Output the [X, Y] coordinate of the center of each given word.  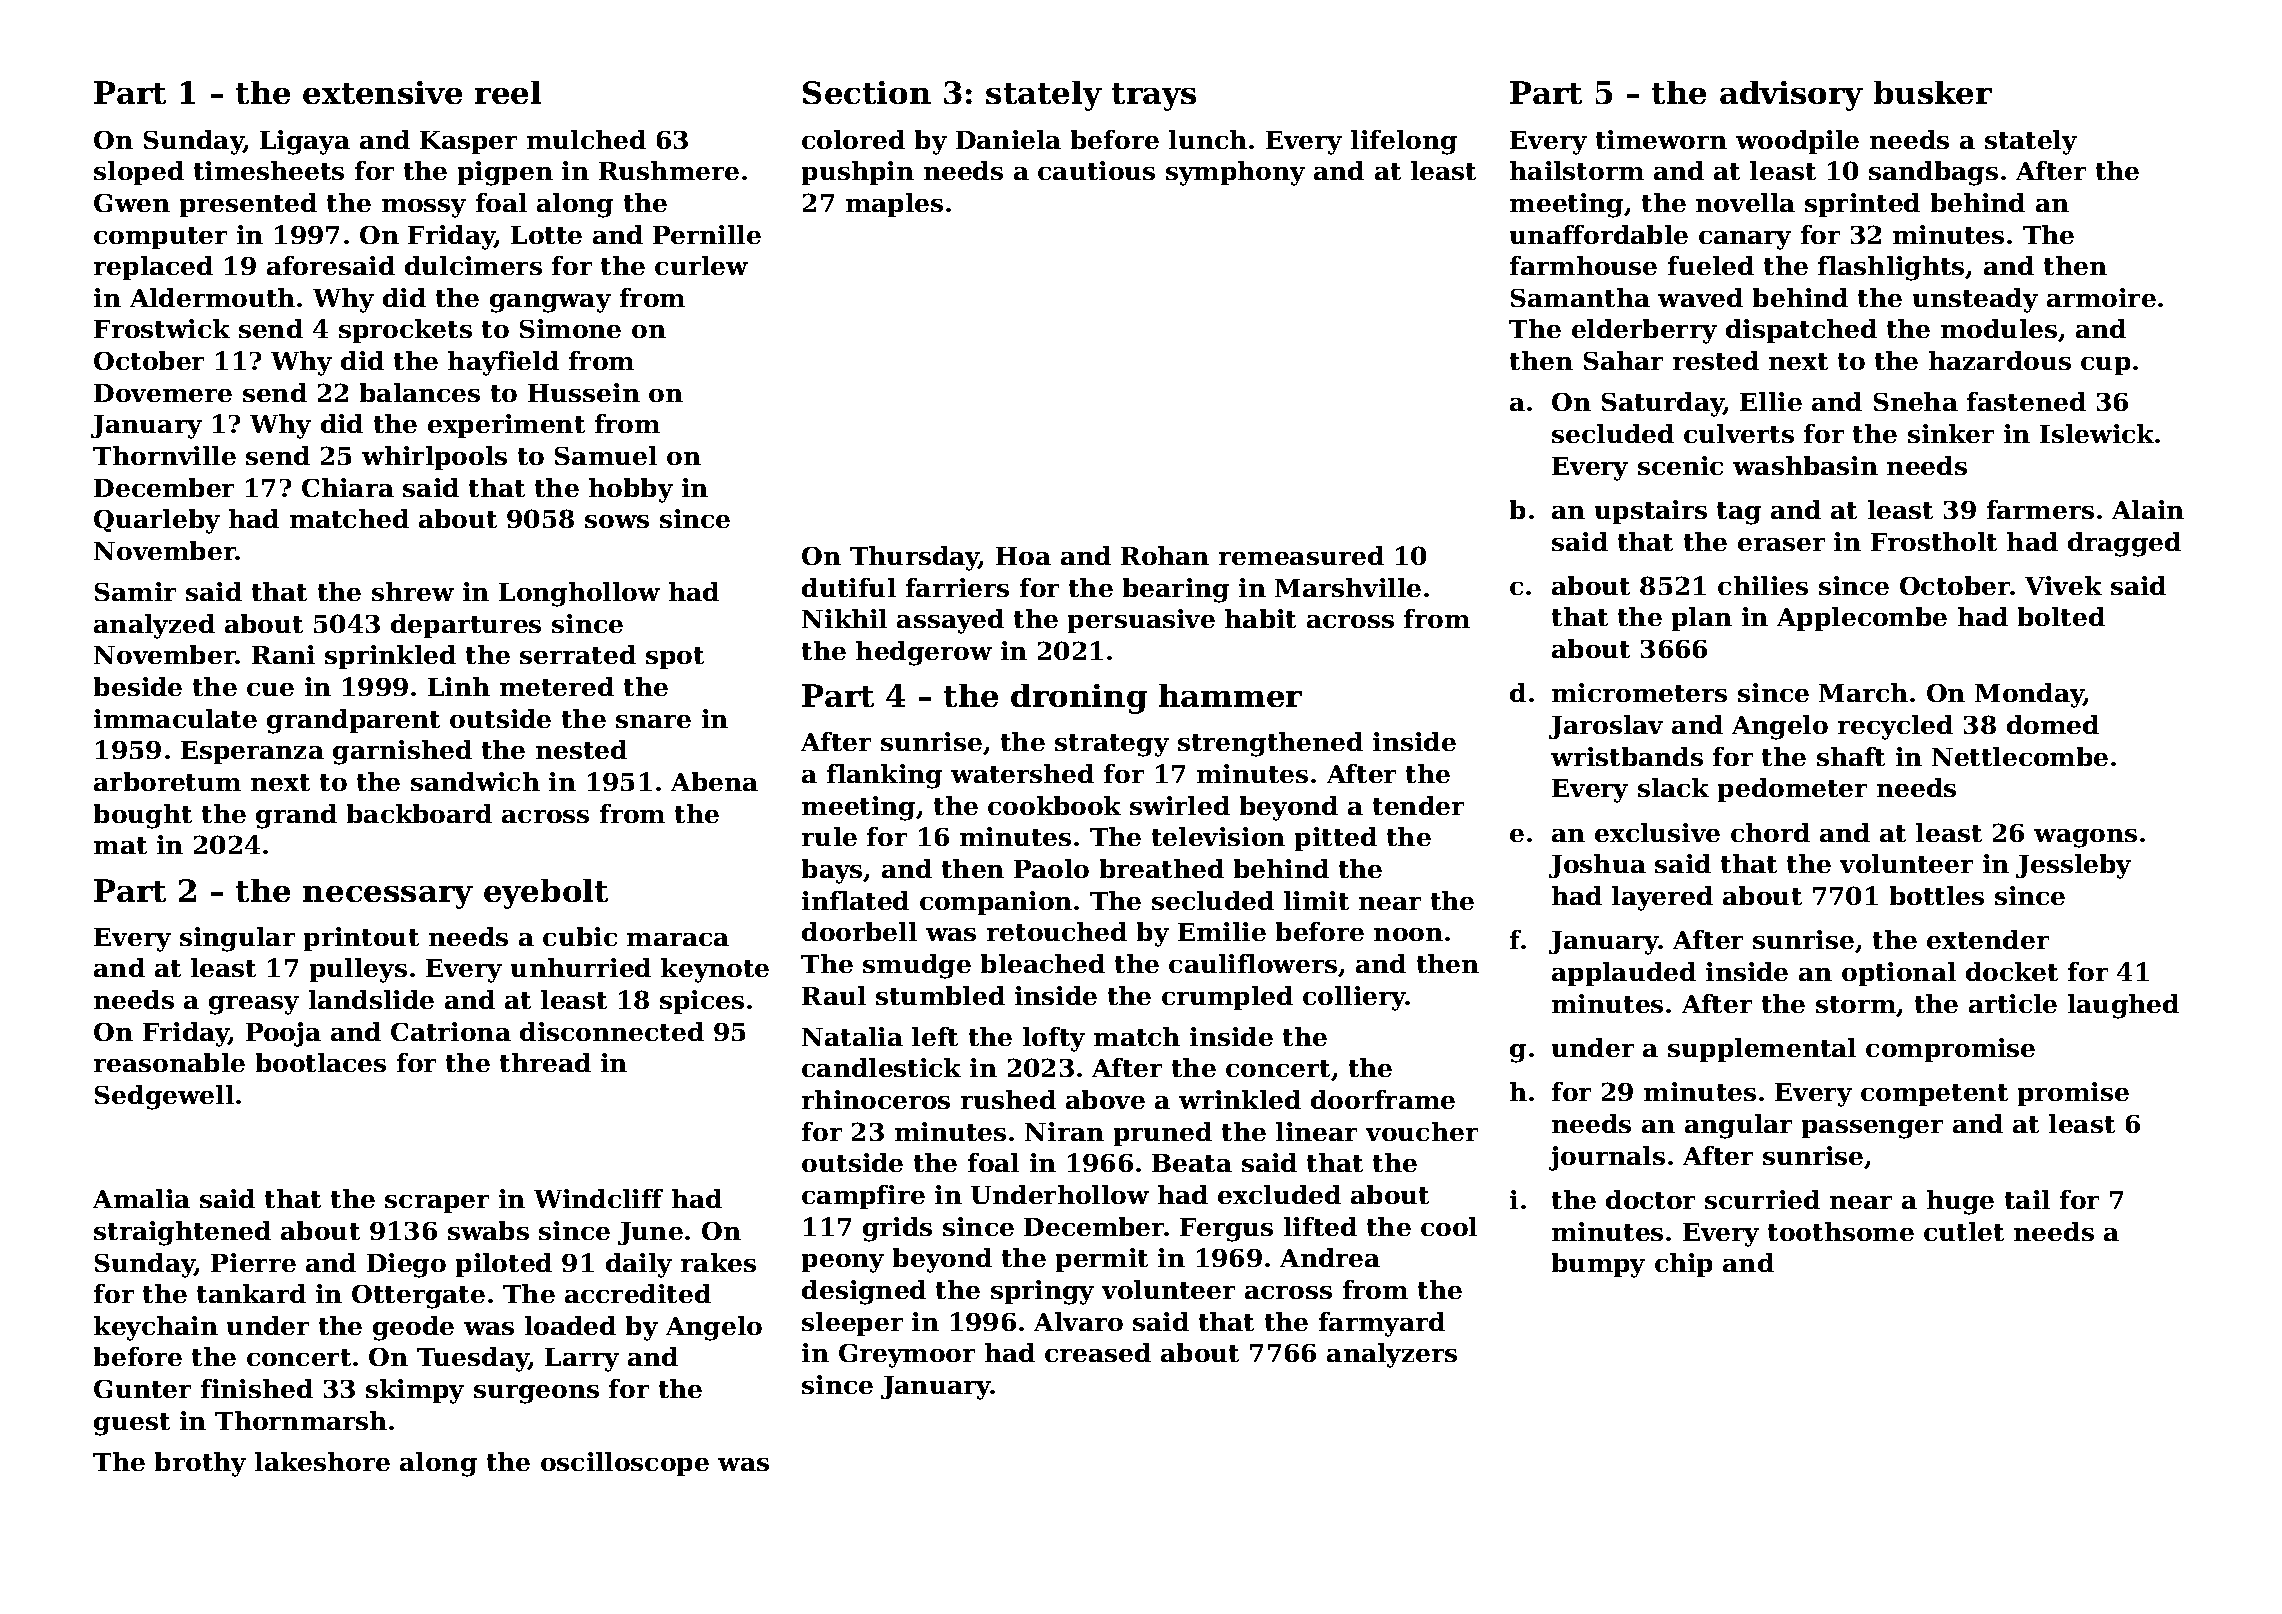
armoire [2101, 297]
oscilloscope [625, 1464]
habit [1260, 618]
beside [138, 686]
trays [1154, 97]
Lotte [546, 235]
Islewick [2097, 433]
